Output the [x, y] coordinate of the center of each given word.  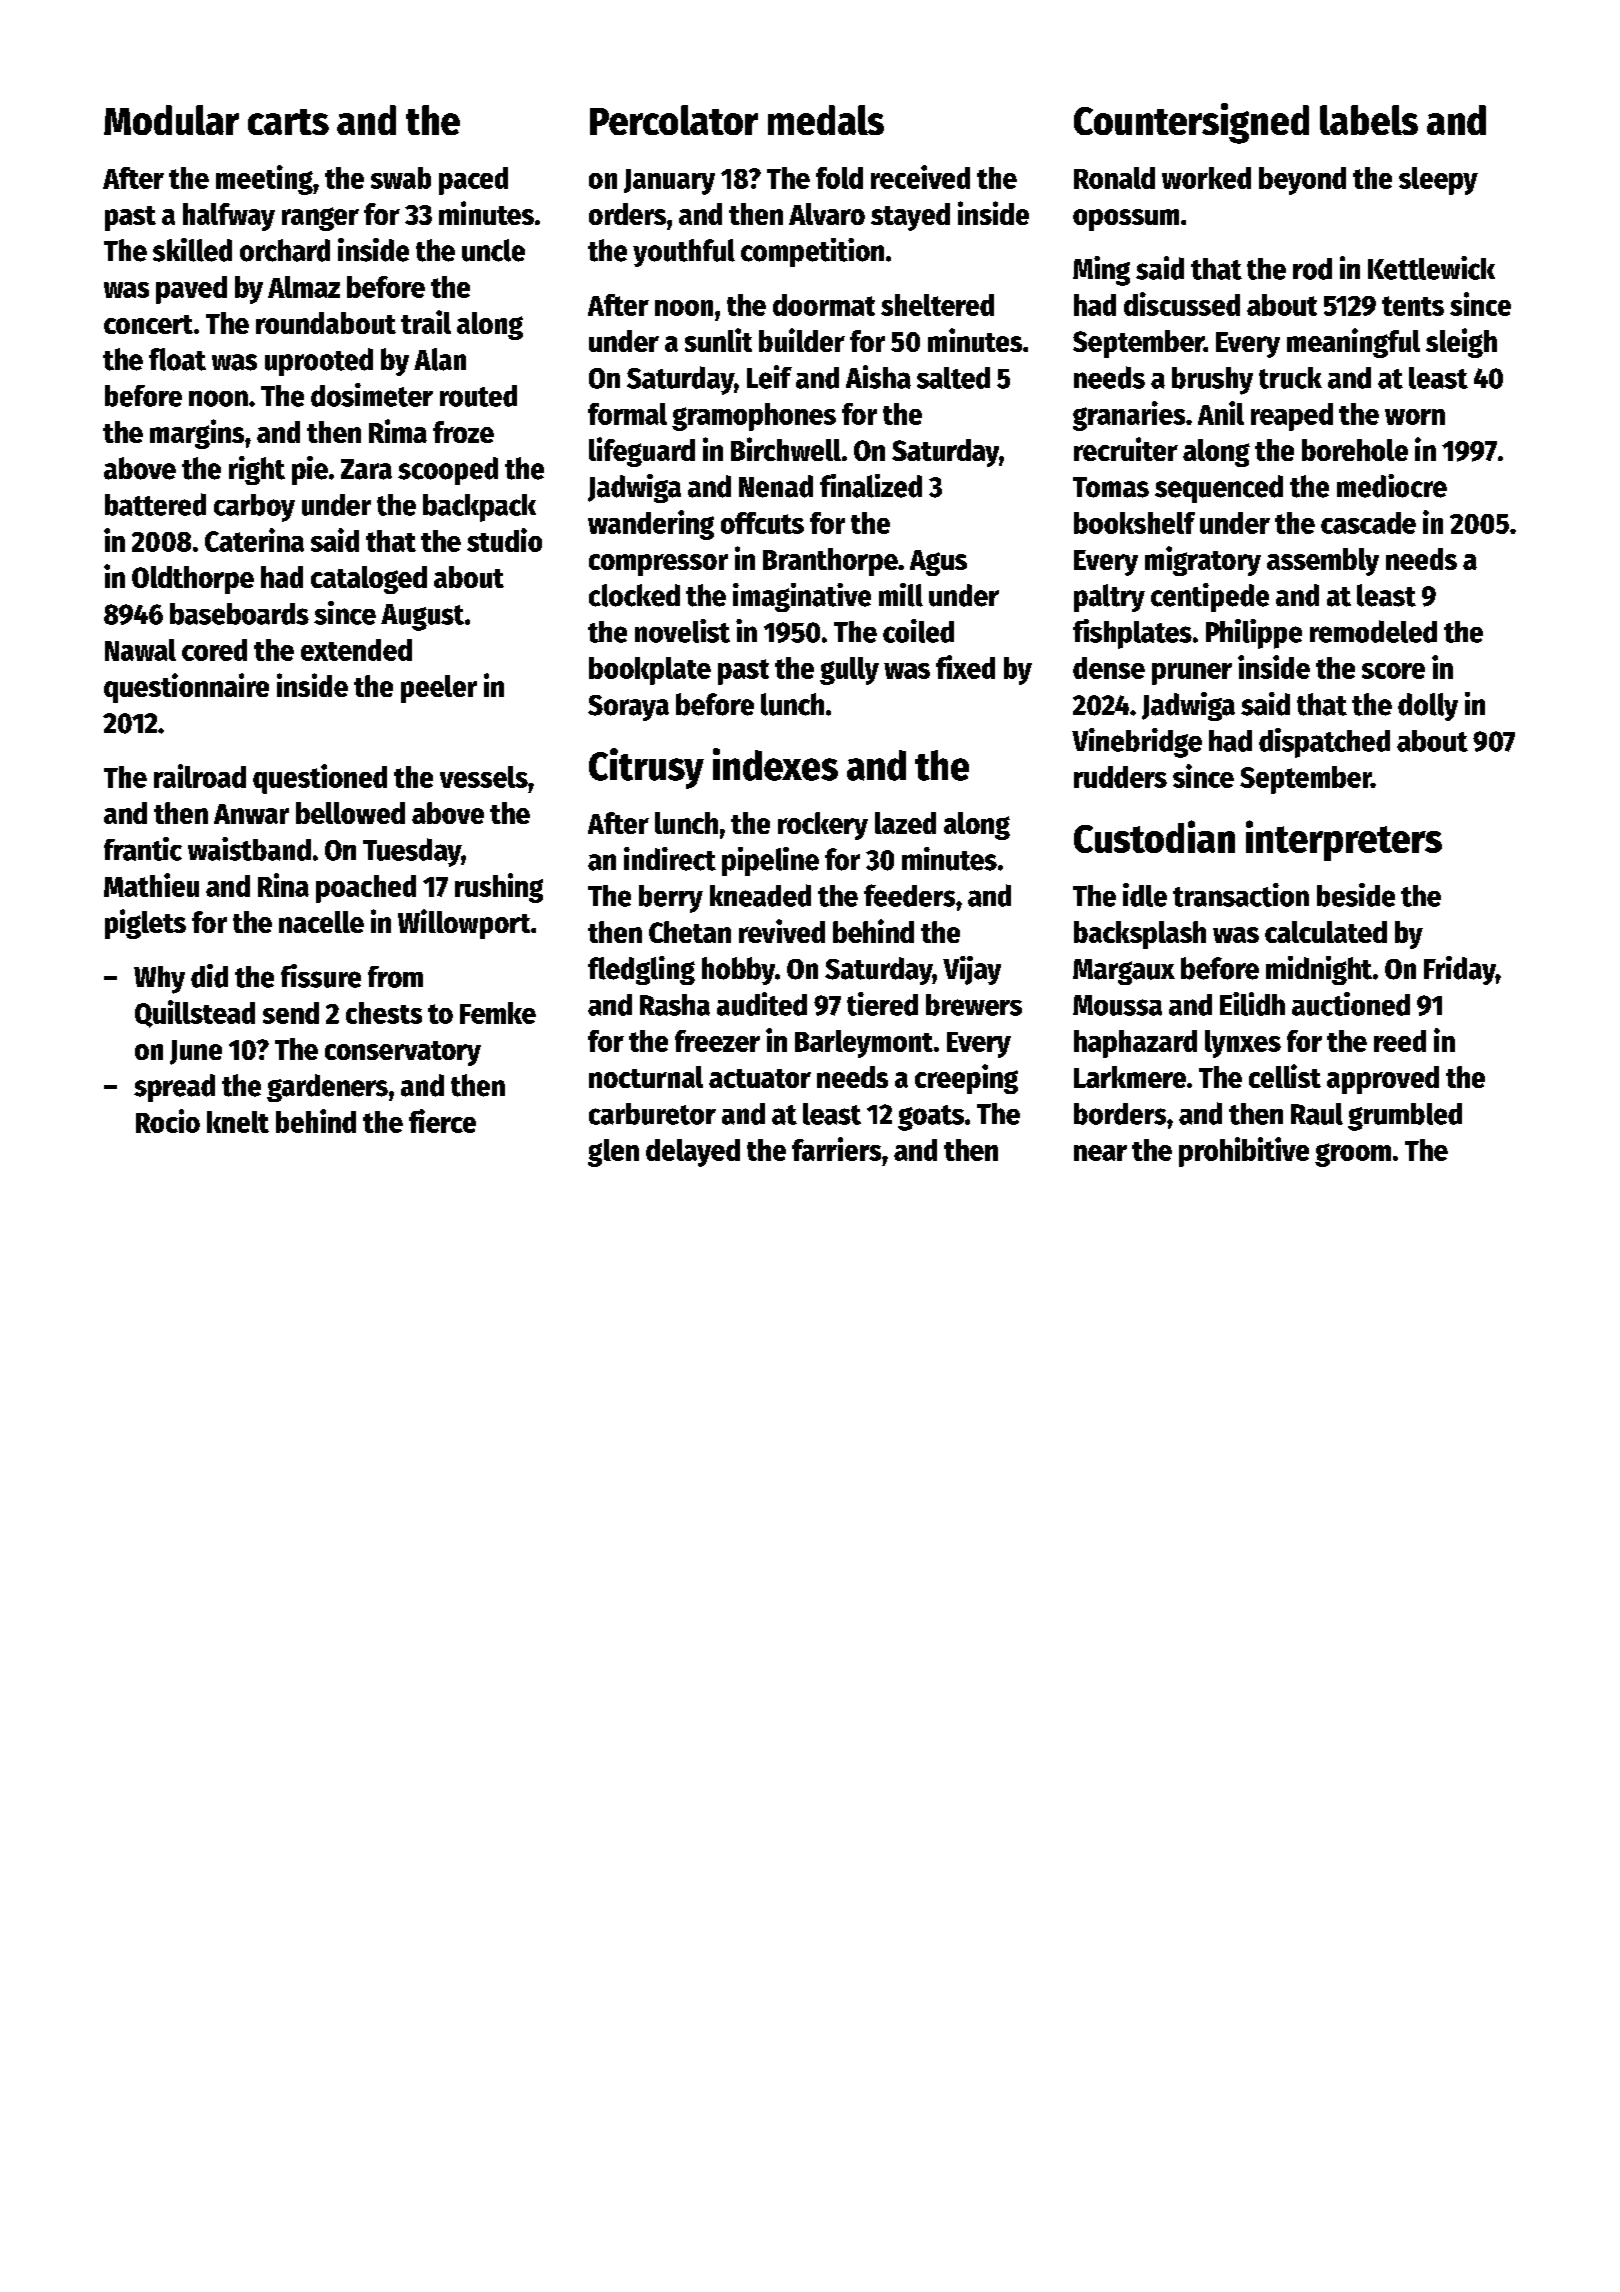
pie [310, 470]
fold [839, 178]
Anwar [251, 814]
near [1100, 1153]
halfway [229, 217]
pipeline [770, 861]
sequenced [1219, 489]
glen [613, 1153]
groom [1353, 1155]
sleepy [1438, 181]
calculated [1326, 932]
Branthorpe [830, 562]
